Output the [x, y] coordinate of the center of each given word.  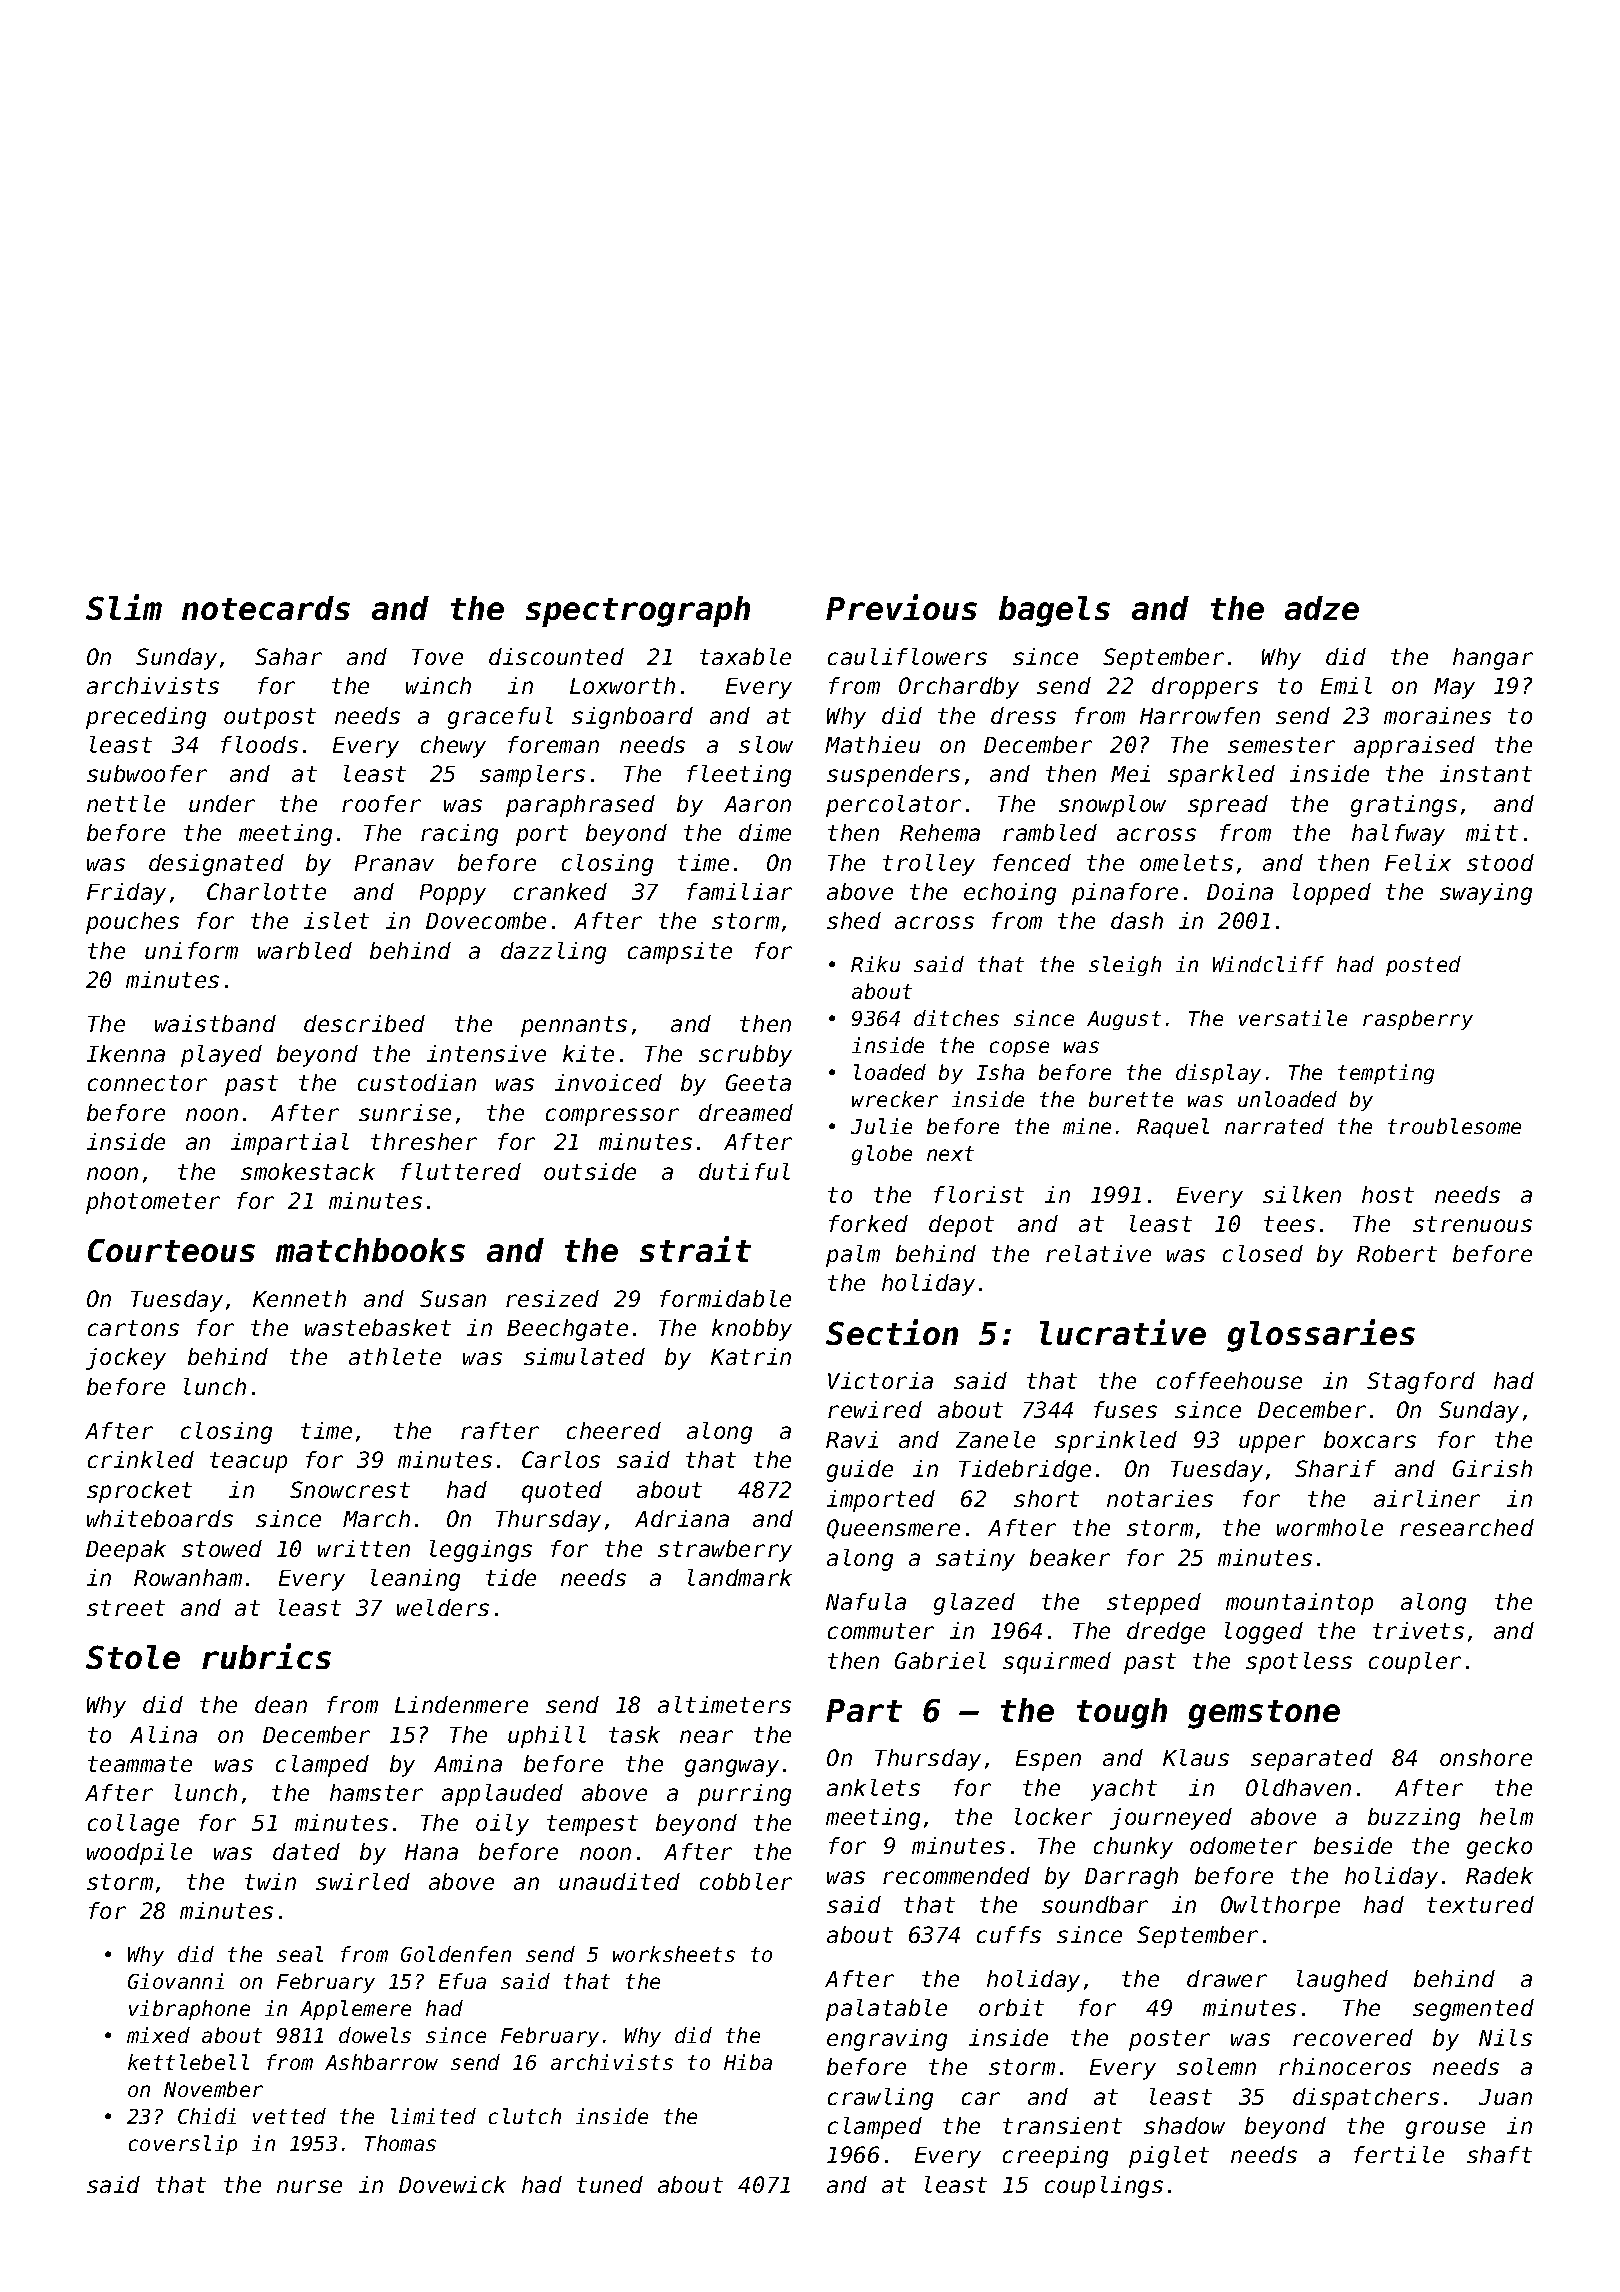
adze [1322, 608]
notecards [266, 608]
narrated [1274, 1126]
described [364, 1023]
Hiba [748, 2062]
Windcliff [1268, 964]
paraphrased [580, 806]
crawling [880, 2099]
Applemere [355, 2010]
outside [590, 1171]
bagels [1054, 611]
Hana [431, 1852]
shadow [1184, 2125]
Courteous [171, 1250]
